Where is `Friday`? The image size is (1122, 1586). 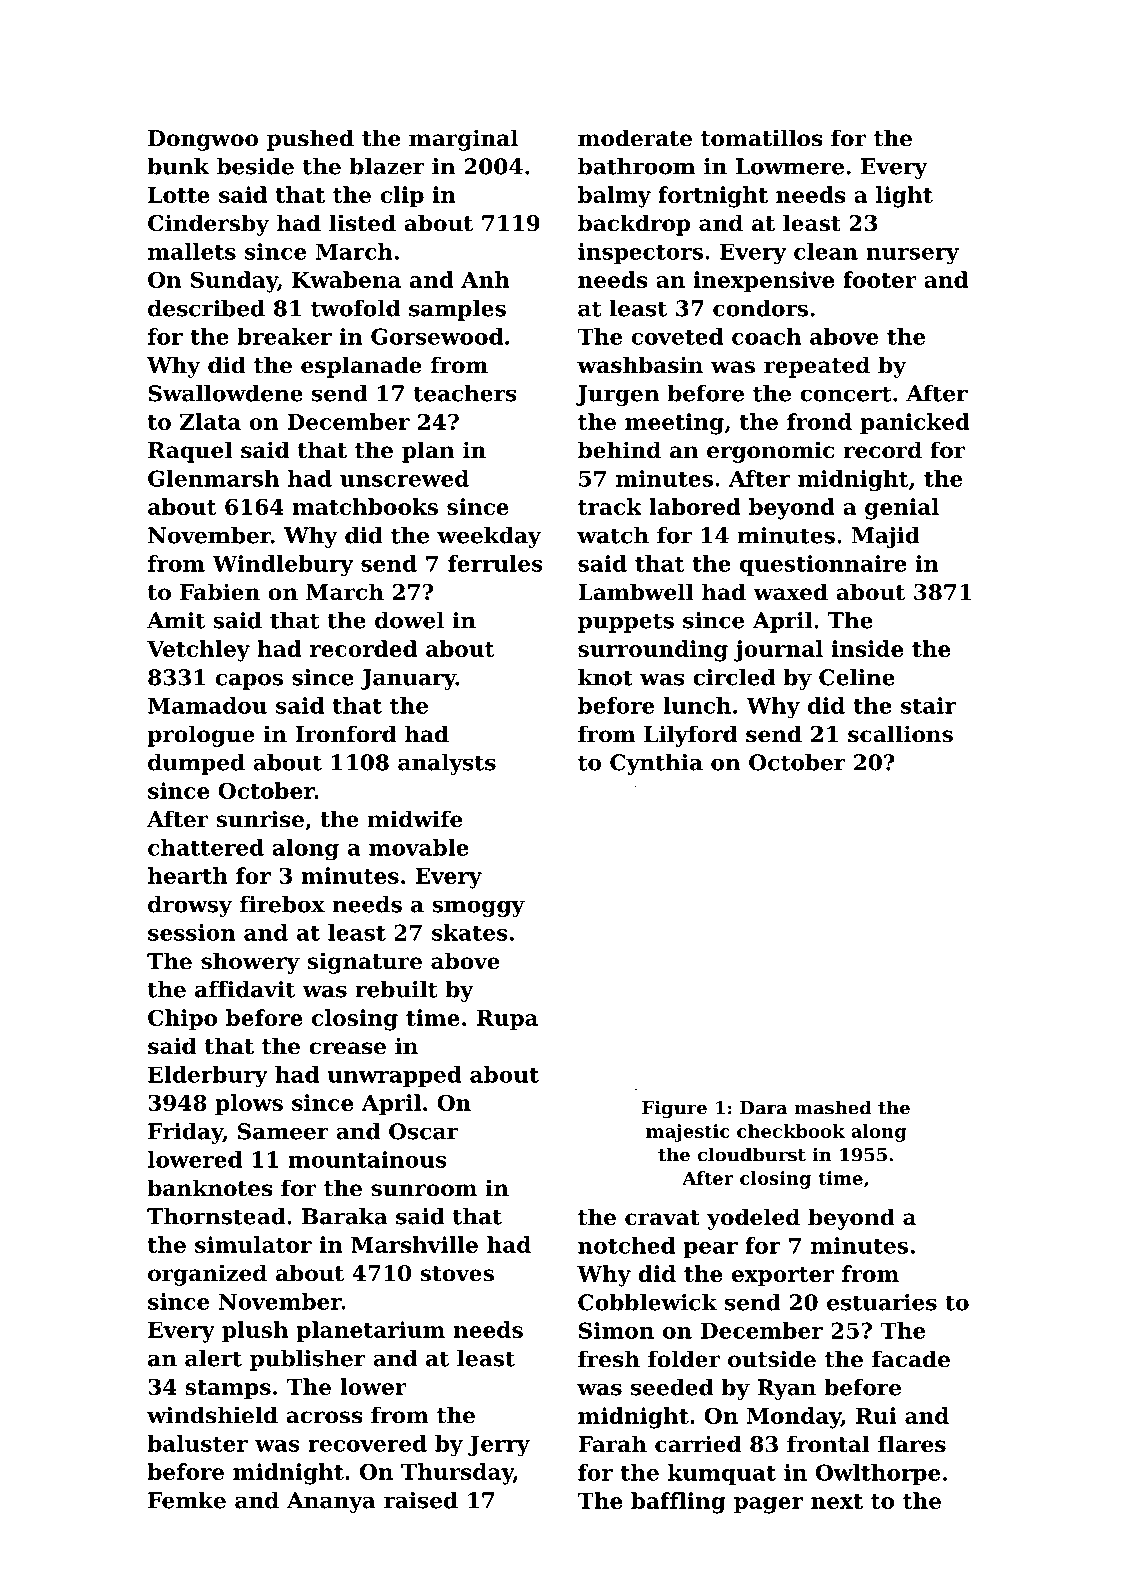
Friday is located at coordinates (185, 1133).
